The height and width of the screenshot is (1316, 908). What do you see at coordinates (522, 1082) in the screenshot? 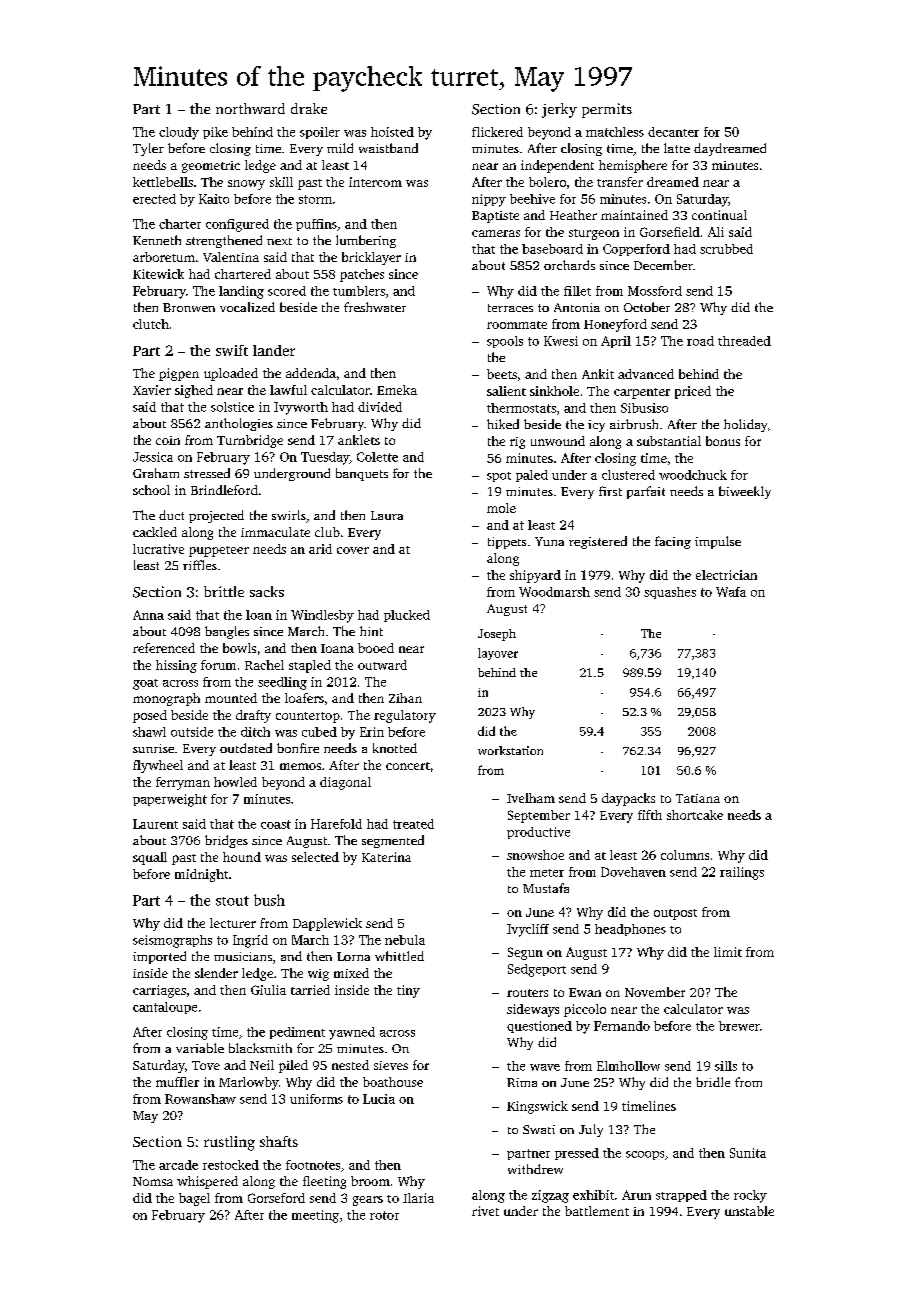
I see `Rima` at bounding box center [522, 1082].
